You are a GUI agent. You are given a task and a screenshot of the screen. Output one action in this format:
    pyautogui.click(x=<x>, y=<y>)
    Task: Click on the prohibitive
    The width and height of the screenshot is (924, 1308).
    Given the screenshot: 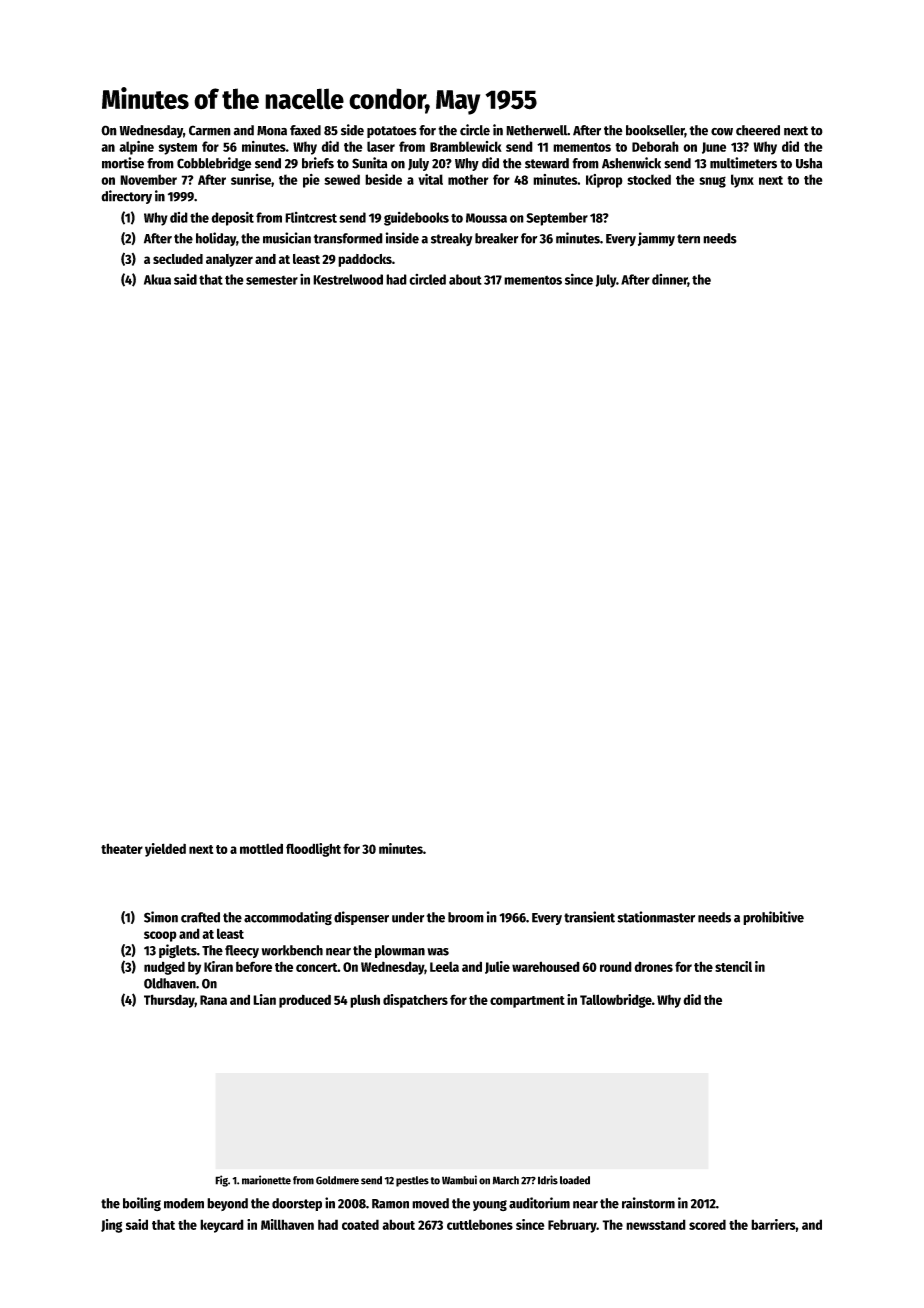 What is the action you would take?
    pyautogui.click(x=773, y=918)
